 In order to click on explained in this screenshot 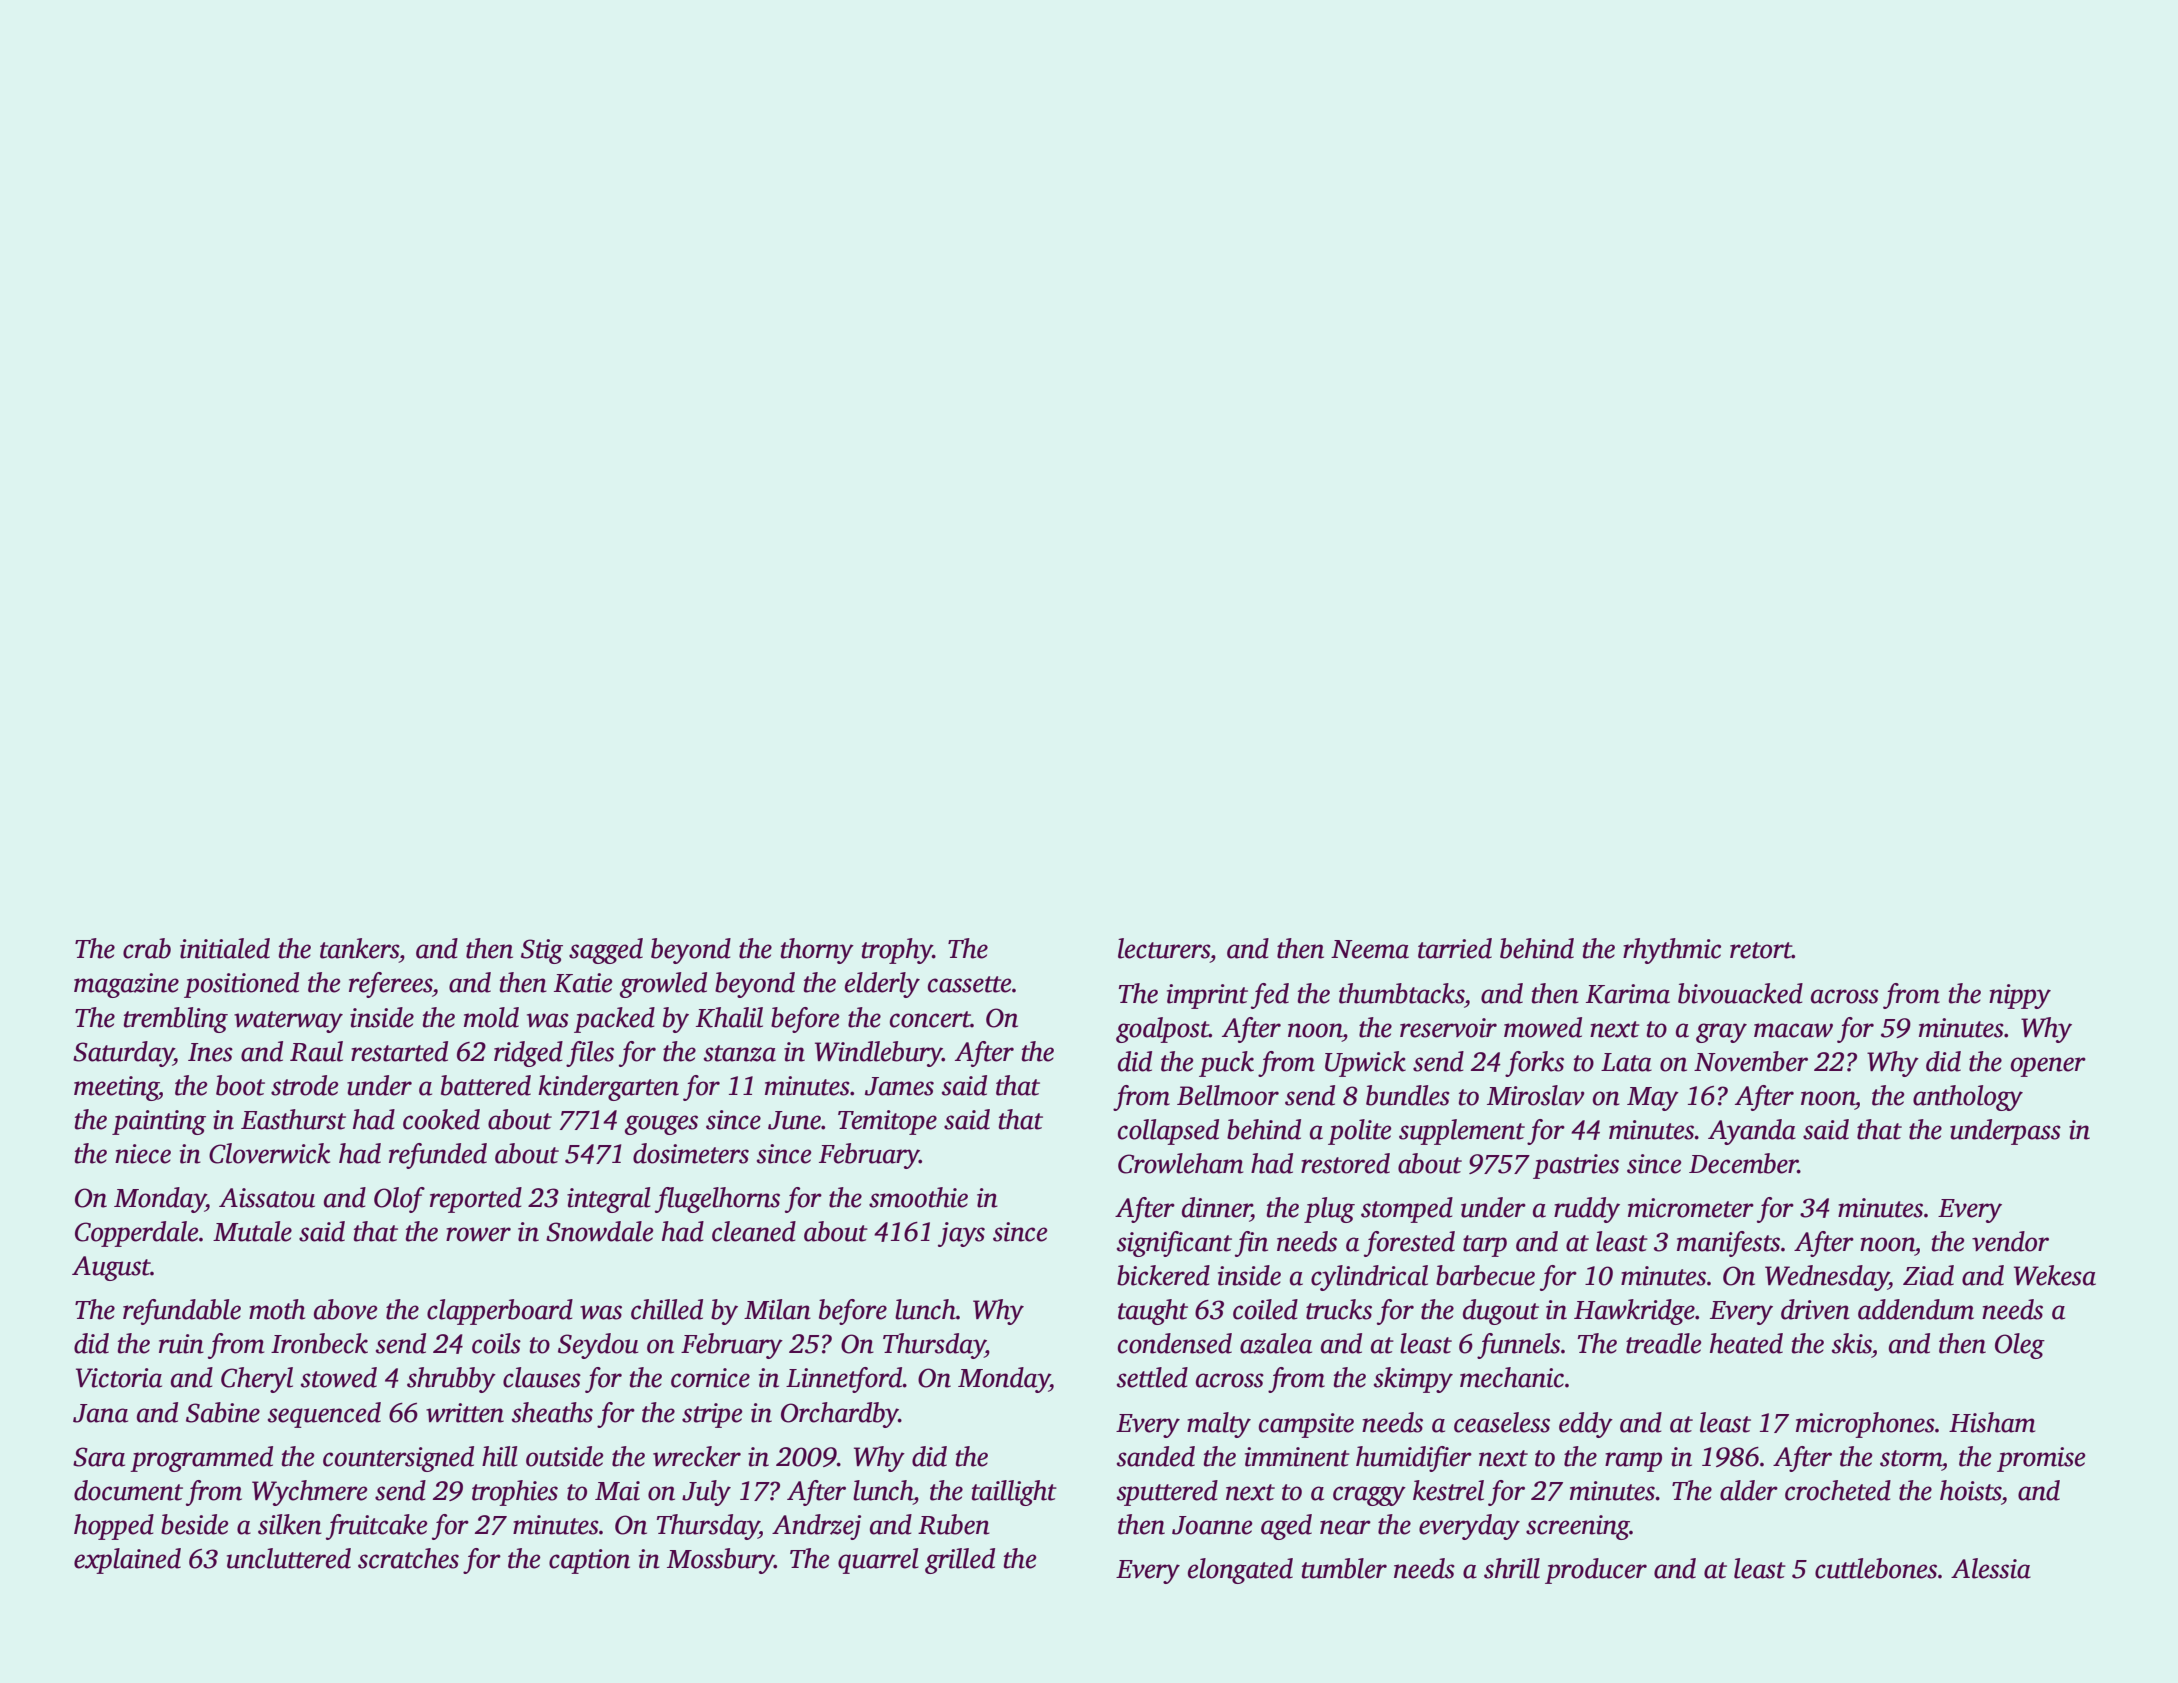, I will do `click(127, 1561)`.
